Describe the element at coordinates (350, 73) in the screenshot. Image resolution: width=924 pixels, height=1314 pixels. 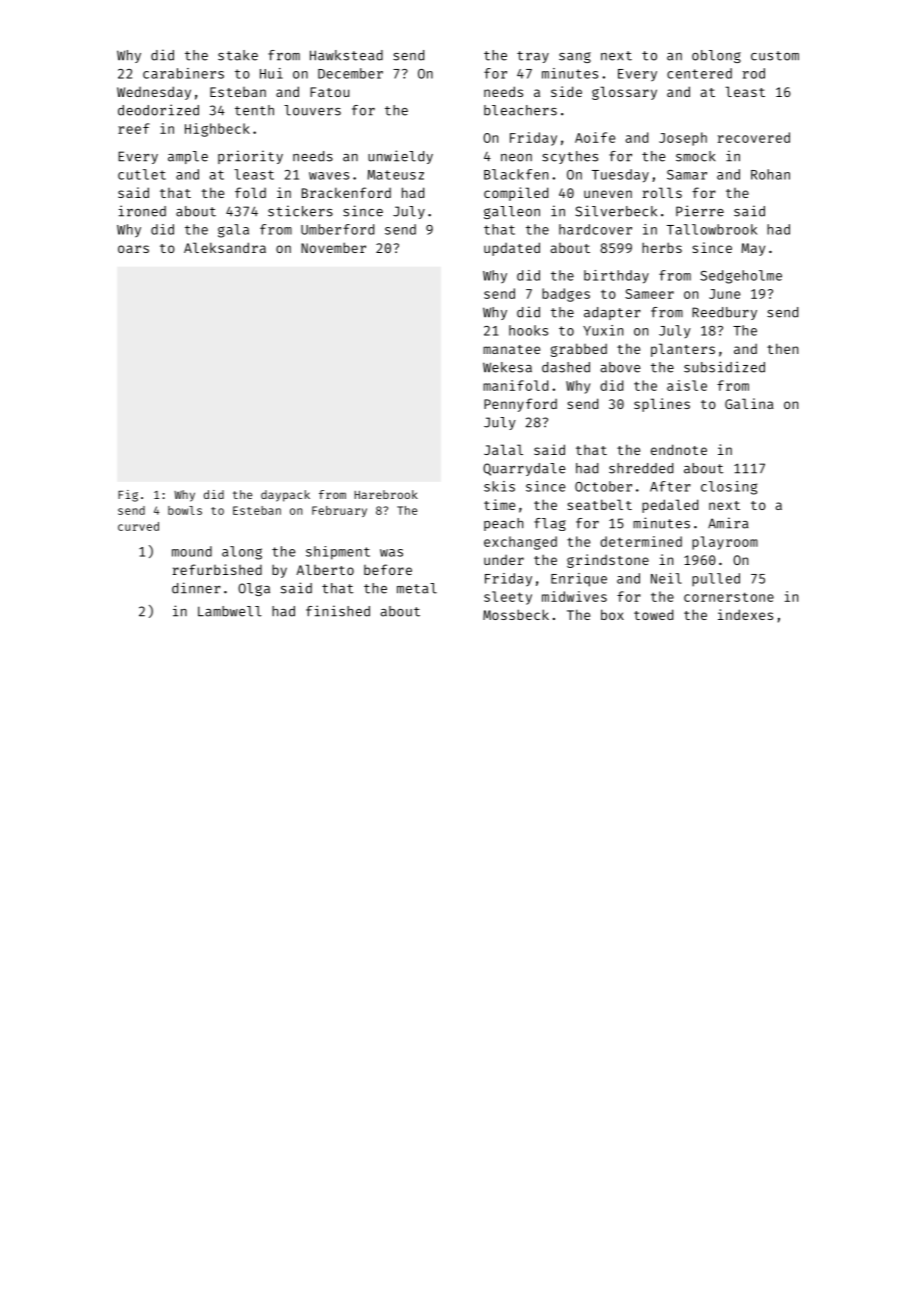
I see `December` at that location.
